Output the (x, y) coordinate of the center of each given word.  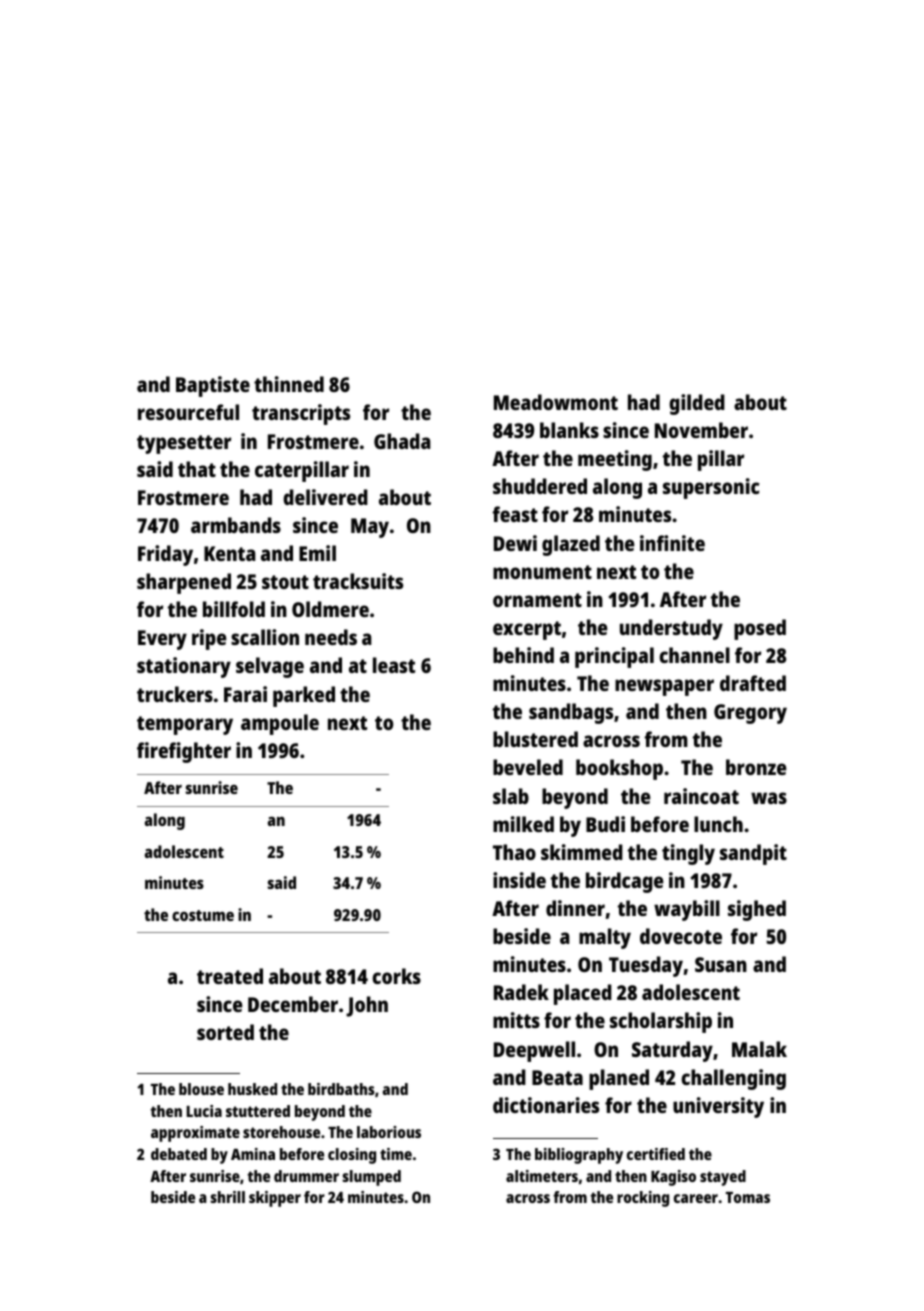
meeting (615, 460)
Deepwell (534, 1051)
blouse (201, 1089)
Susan (721, 964)
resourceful (188, 412)
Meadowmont (556, 402)
